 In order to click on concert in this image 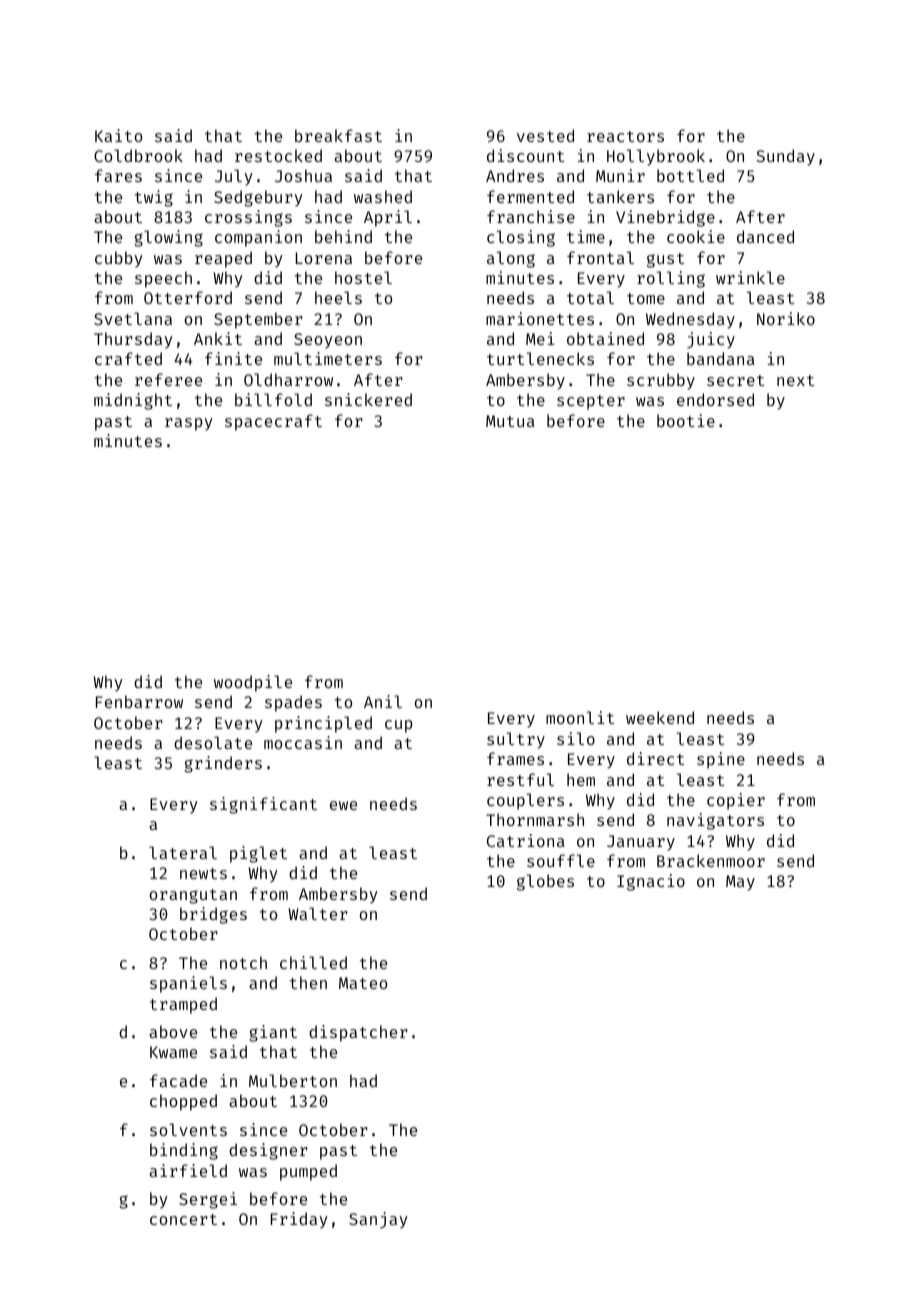, I will do `click(183, 1219)`.
